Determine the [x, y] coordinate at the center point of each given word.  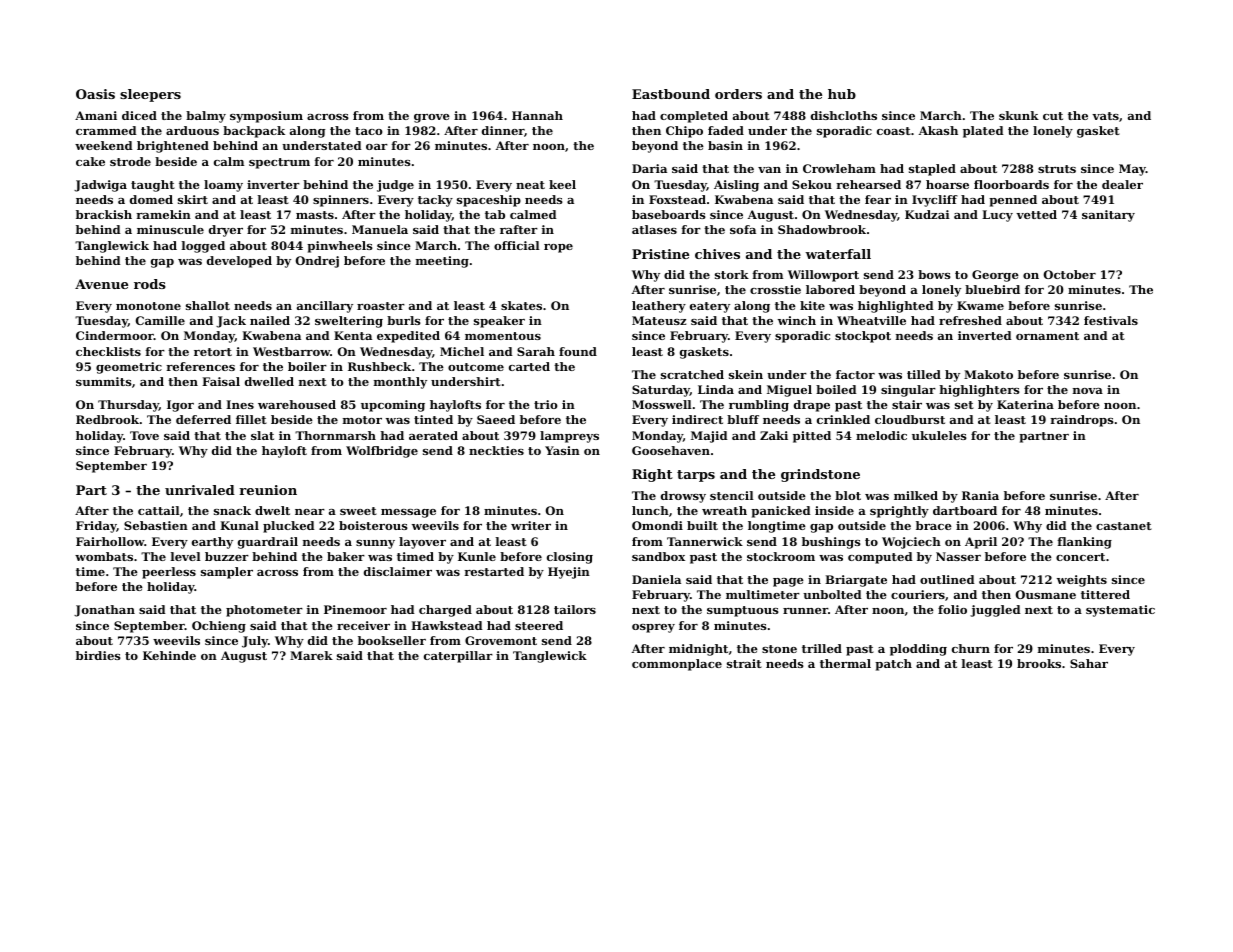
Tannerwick [705, 541]
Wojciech [911, 543]
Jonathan [104, 611]
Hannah [537, 115]
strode [130, 161]
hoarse [947, 184]
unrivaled [200, 490]
